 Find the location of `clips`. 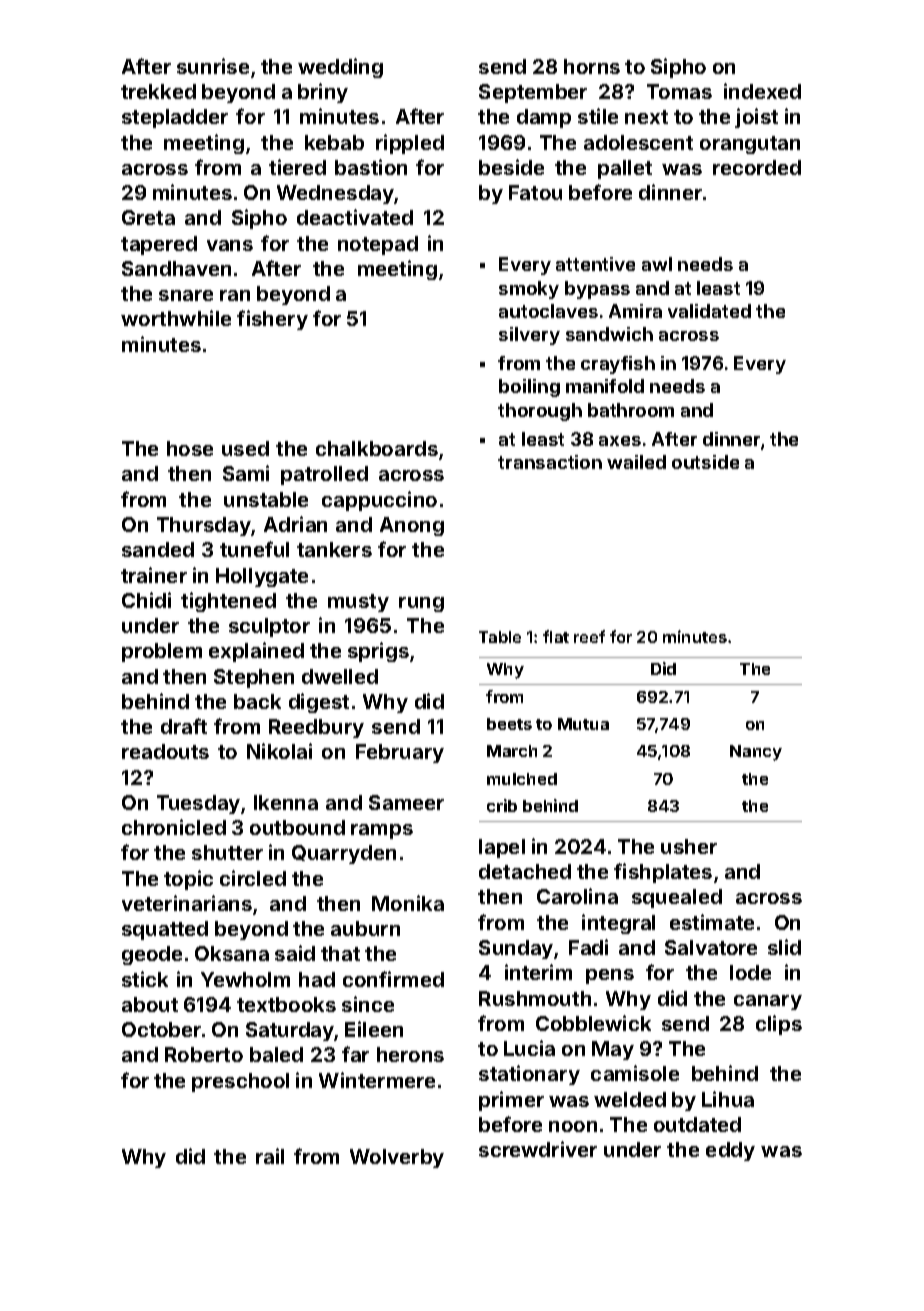

clips is located at coordinates (779, 1025).
